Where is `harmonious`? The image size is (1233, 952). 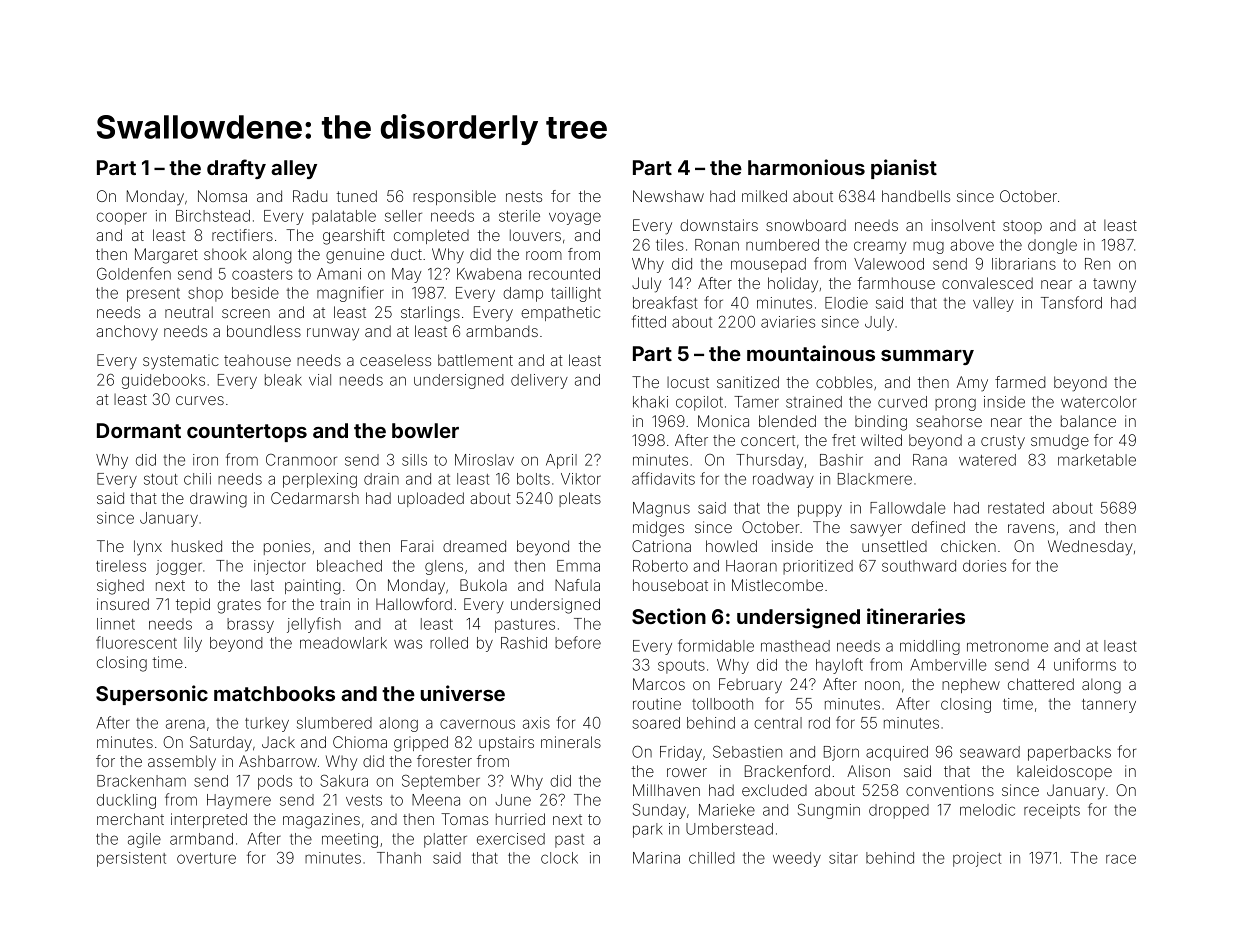
harmonious is located at coordinates (806, 167).
